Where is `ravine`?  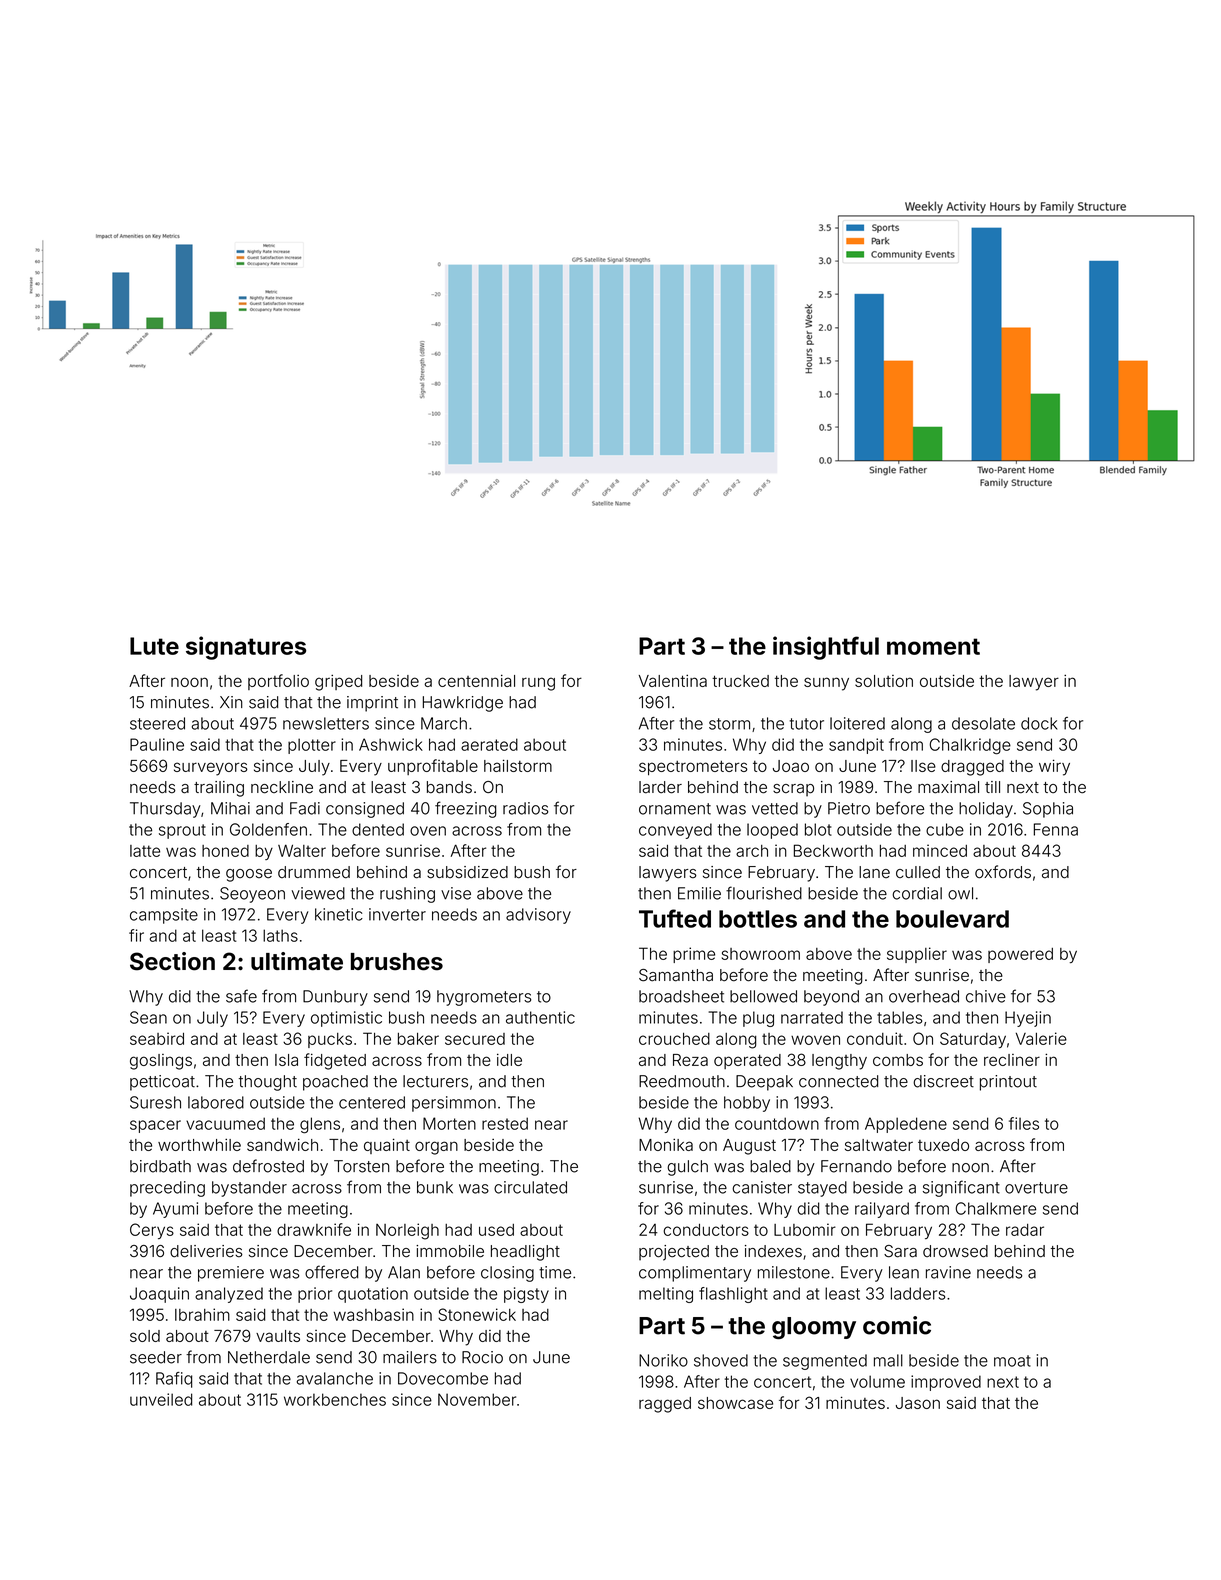 ravine is located at coordinates (948, 1272).
